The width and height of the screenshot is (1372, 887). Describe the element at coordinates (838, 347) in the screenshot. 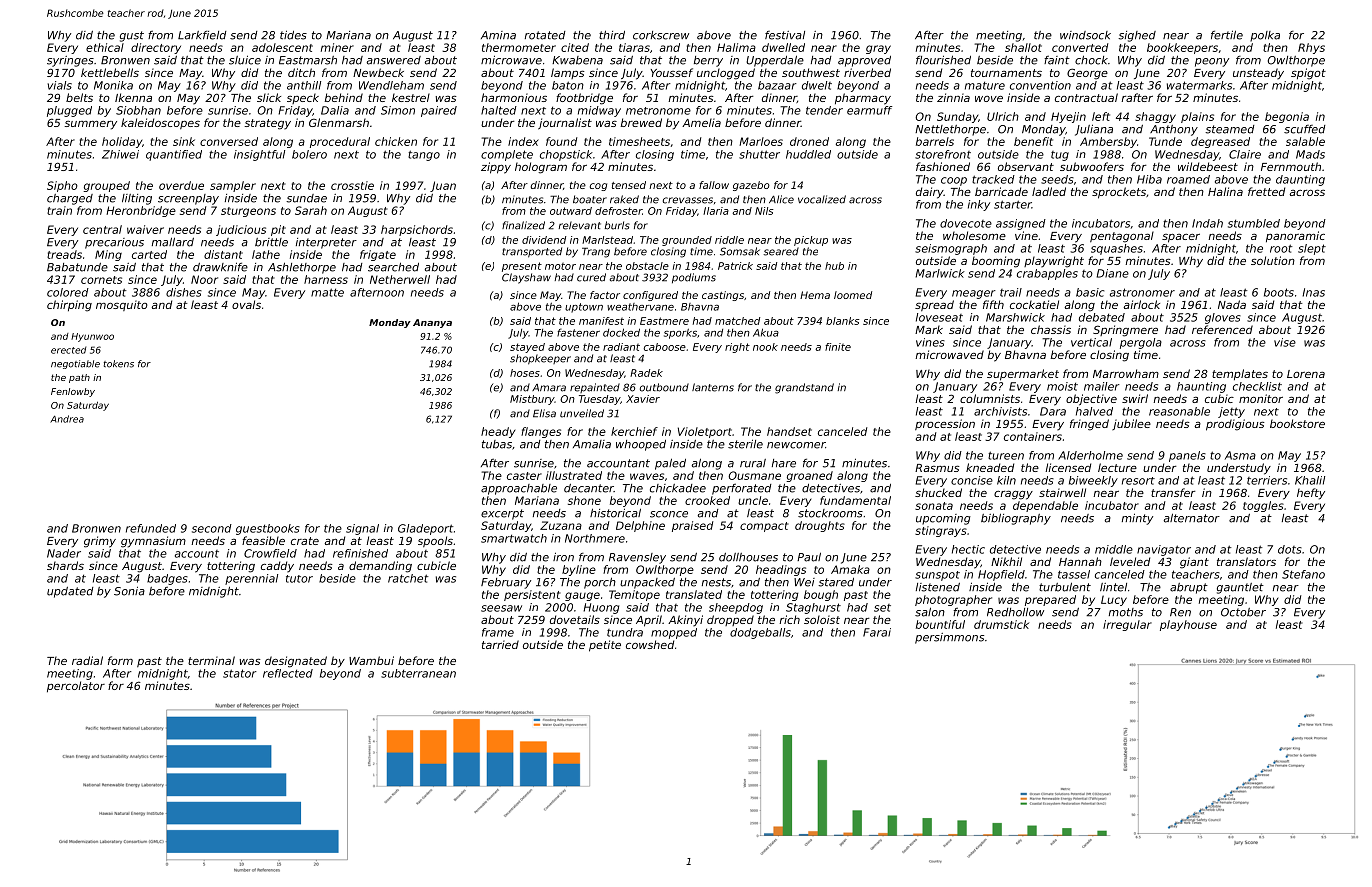

I see `finite` at that location.
